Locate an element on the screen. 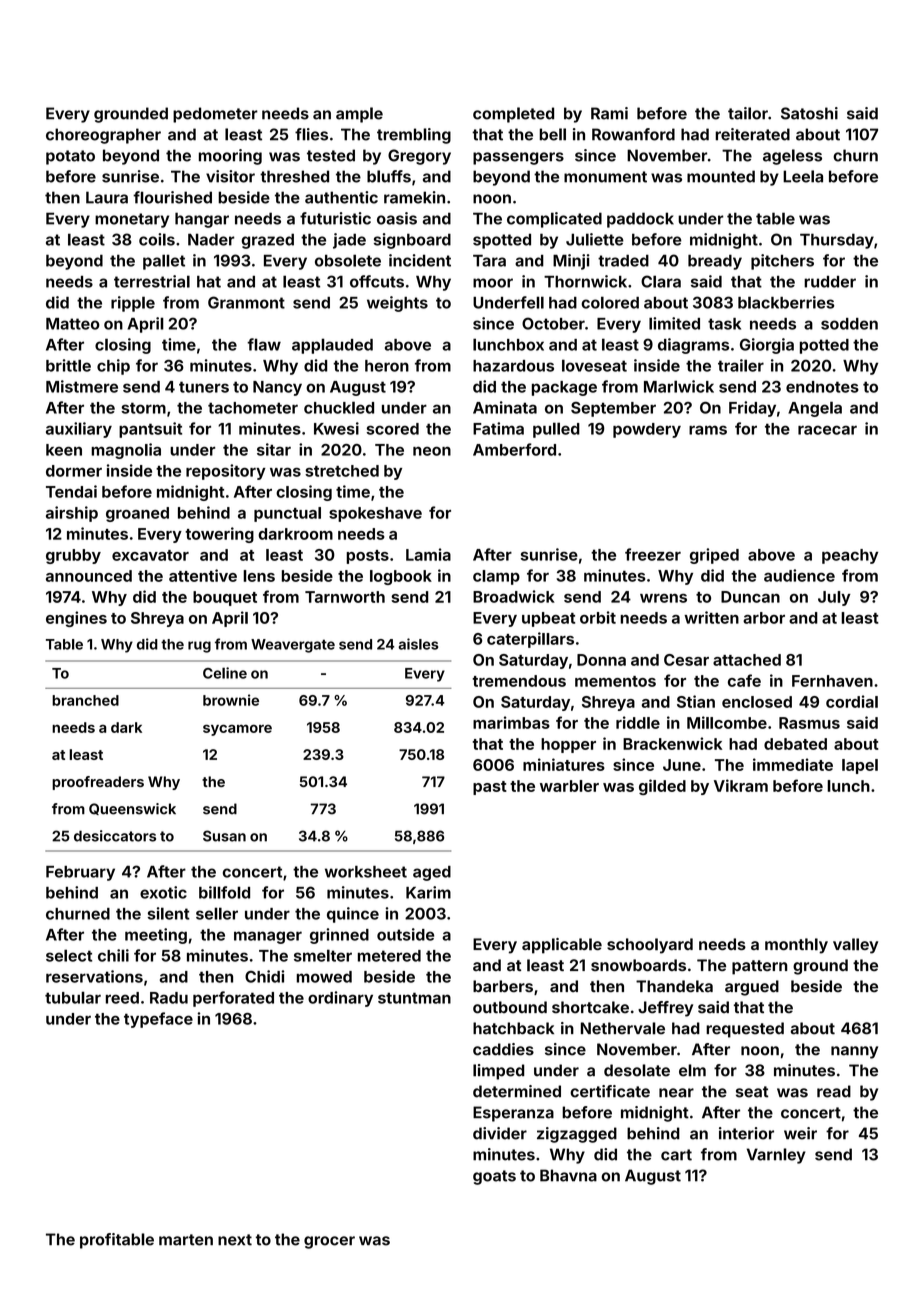 The height and width of the screenshot is (1308, 924). wrens is located at coordinates (663, 598).
